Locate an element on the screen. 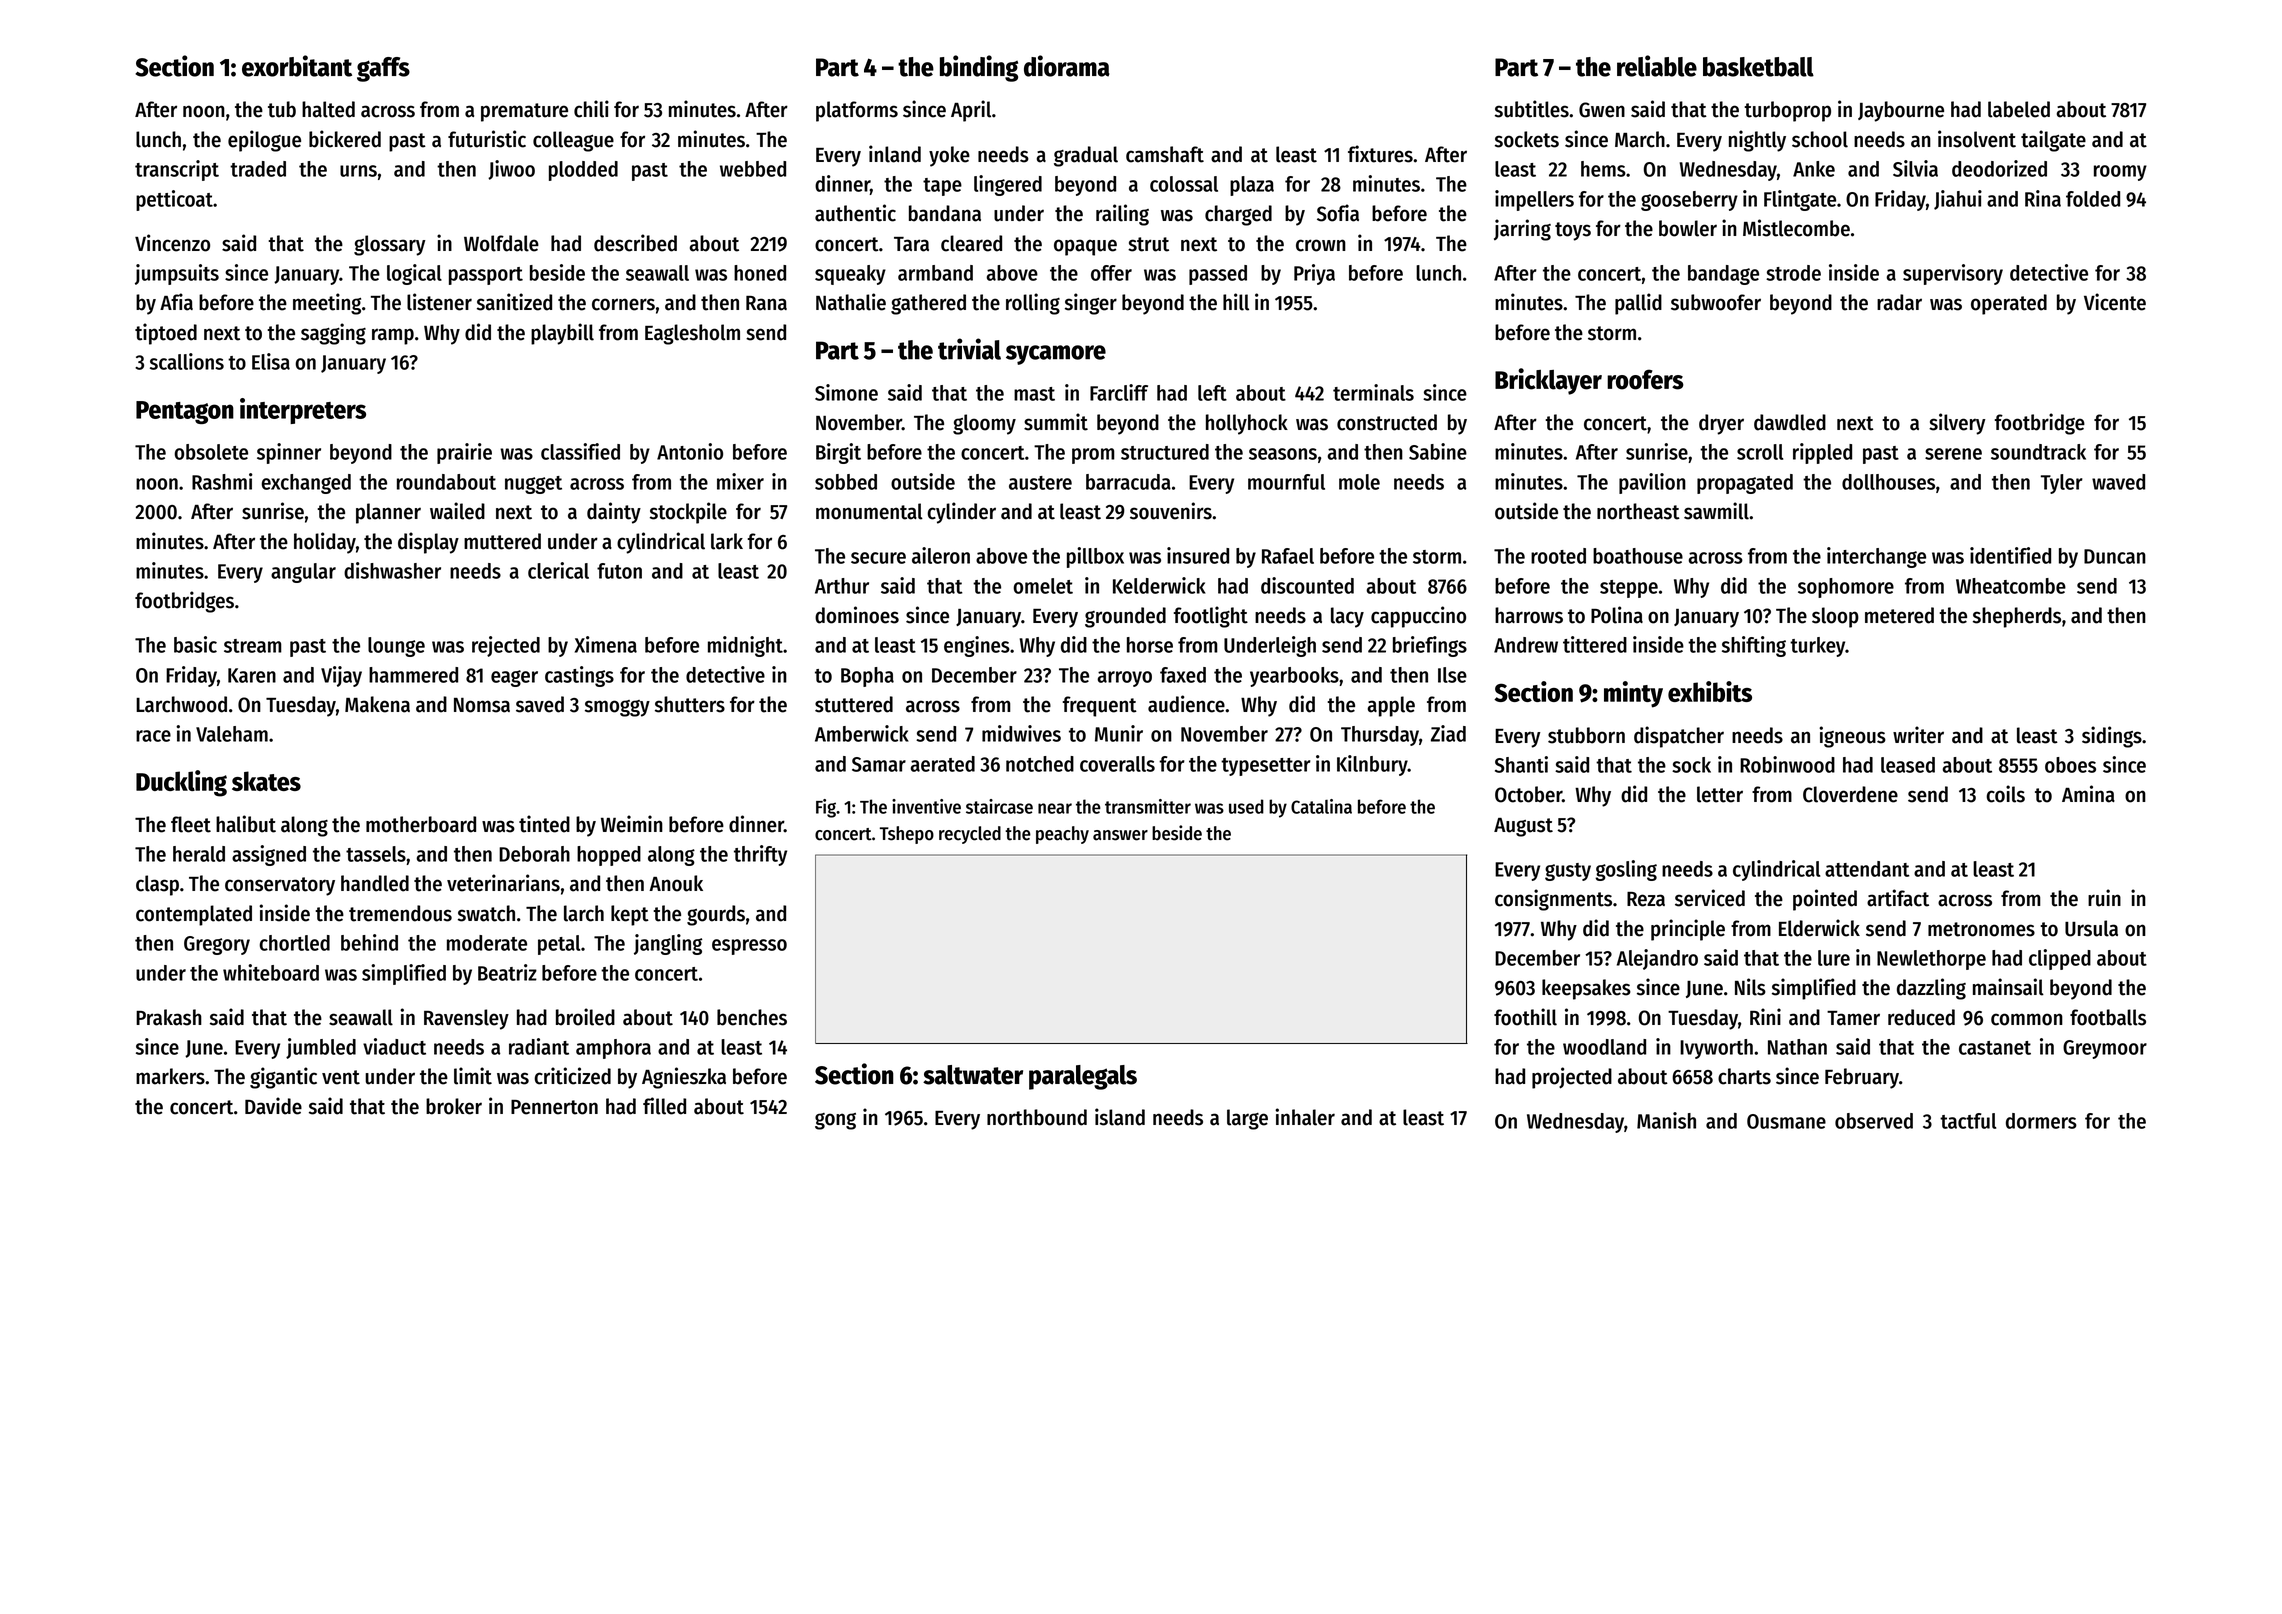  sidings is located at coordinates (2112, 737).
